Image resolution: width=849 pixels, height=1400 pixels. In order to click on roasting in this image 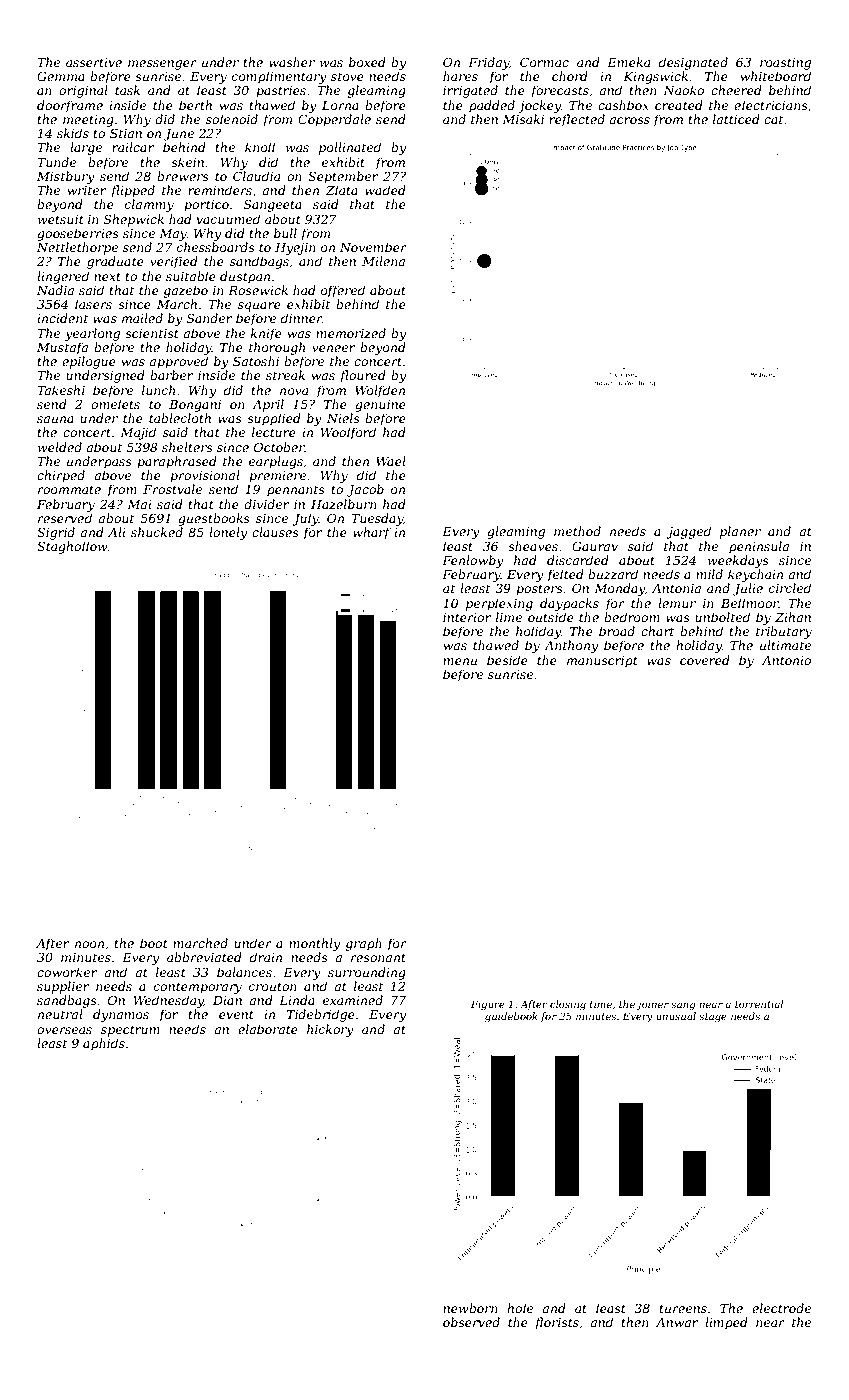, I will do `click(785, 64)`.
